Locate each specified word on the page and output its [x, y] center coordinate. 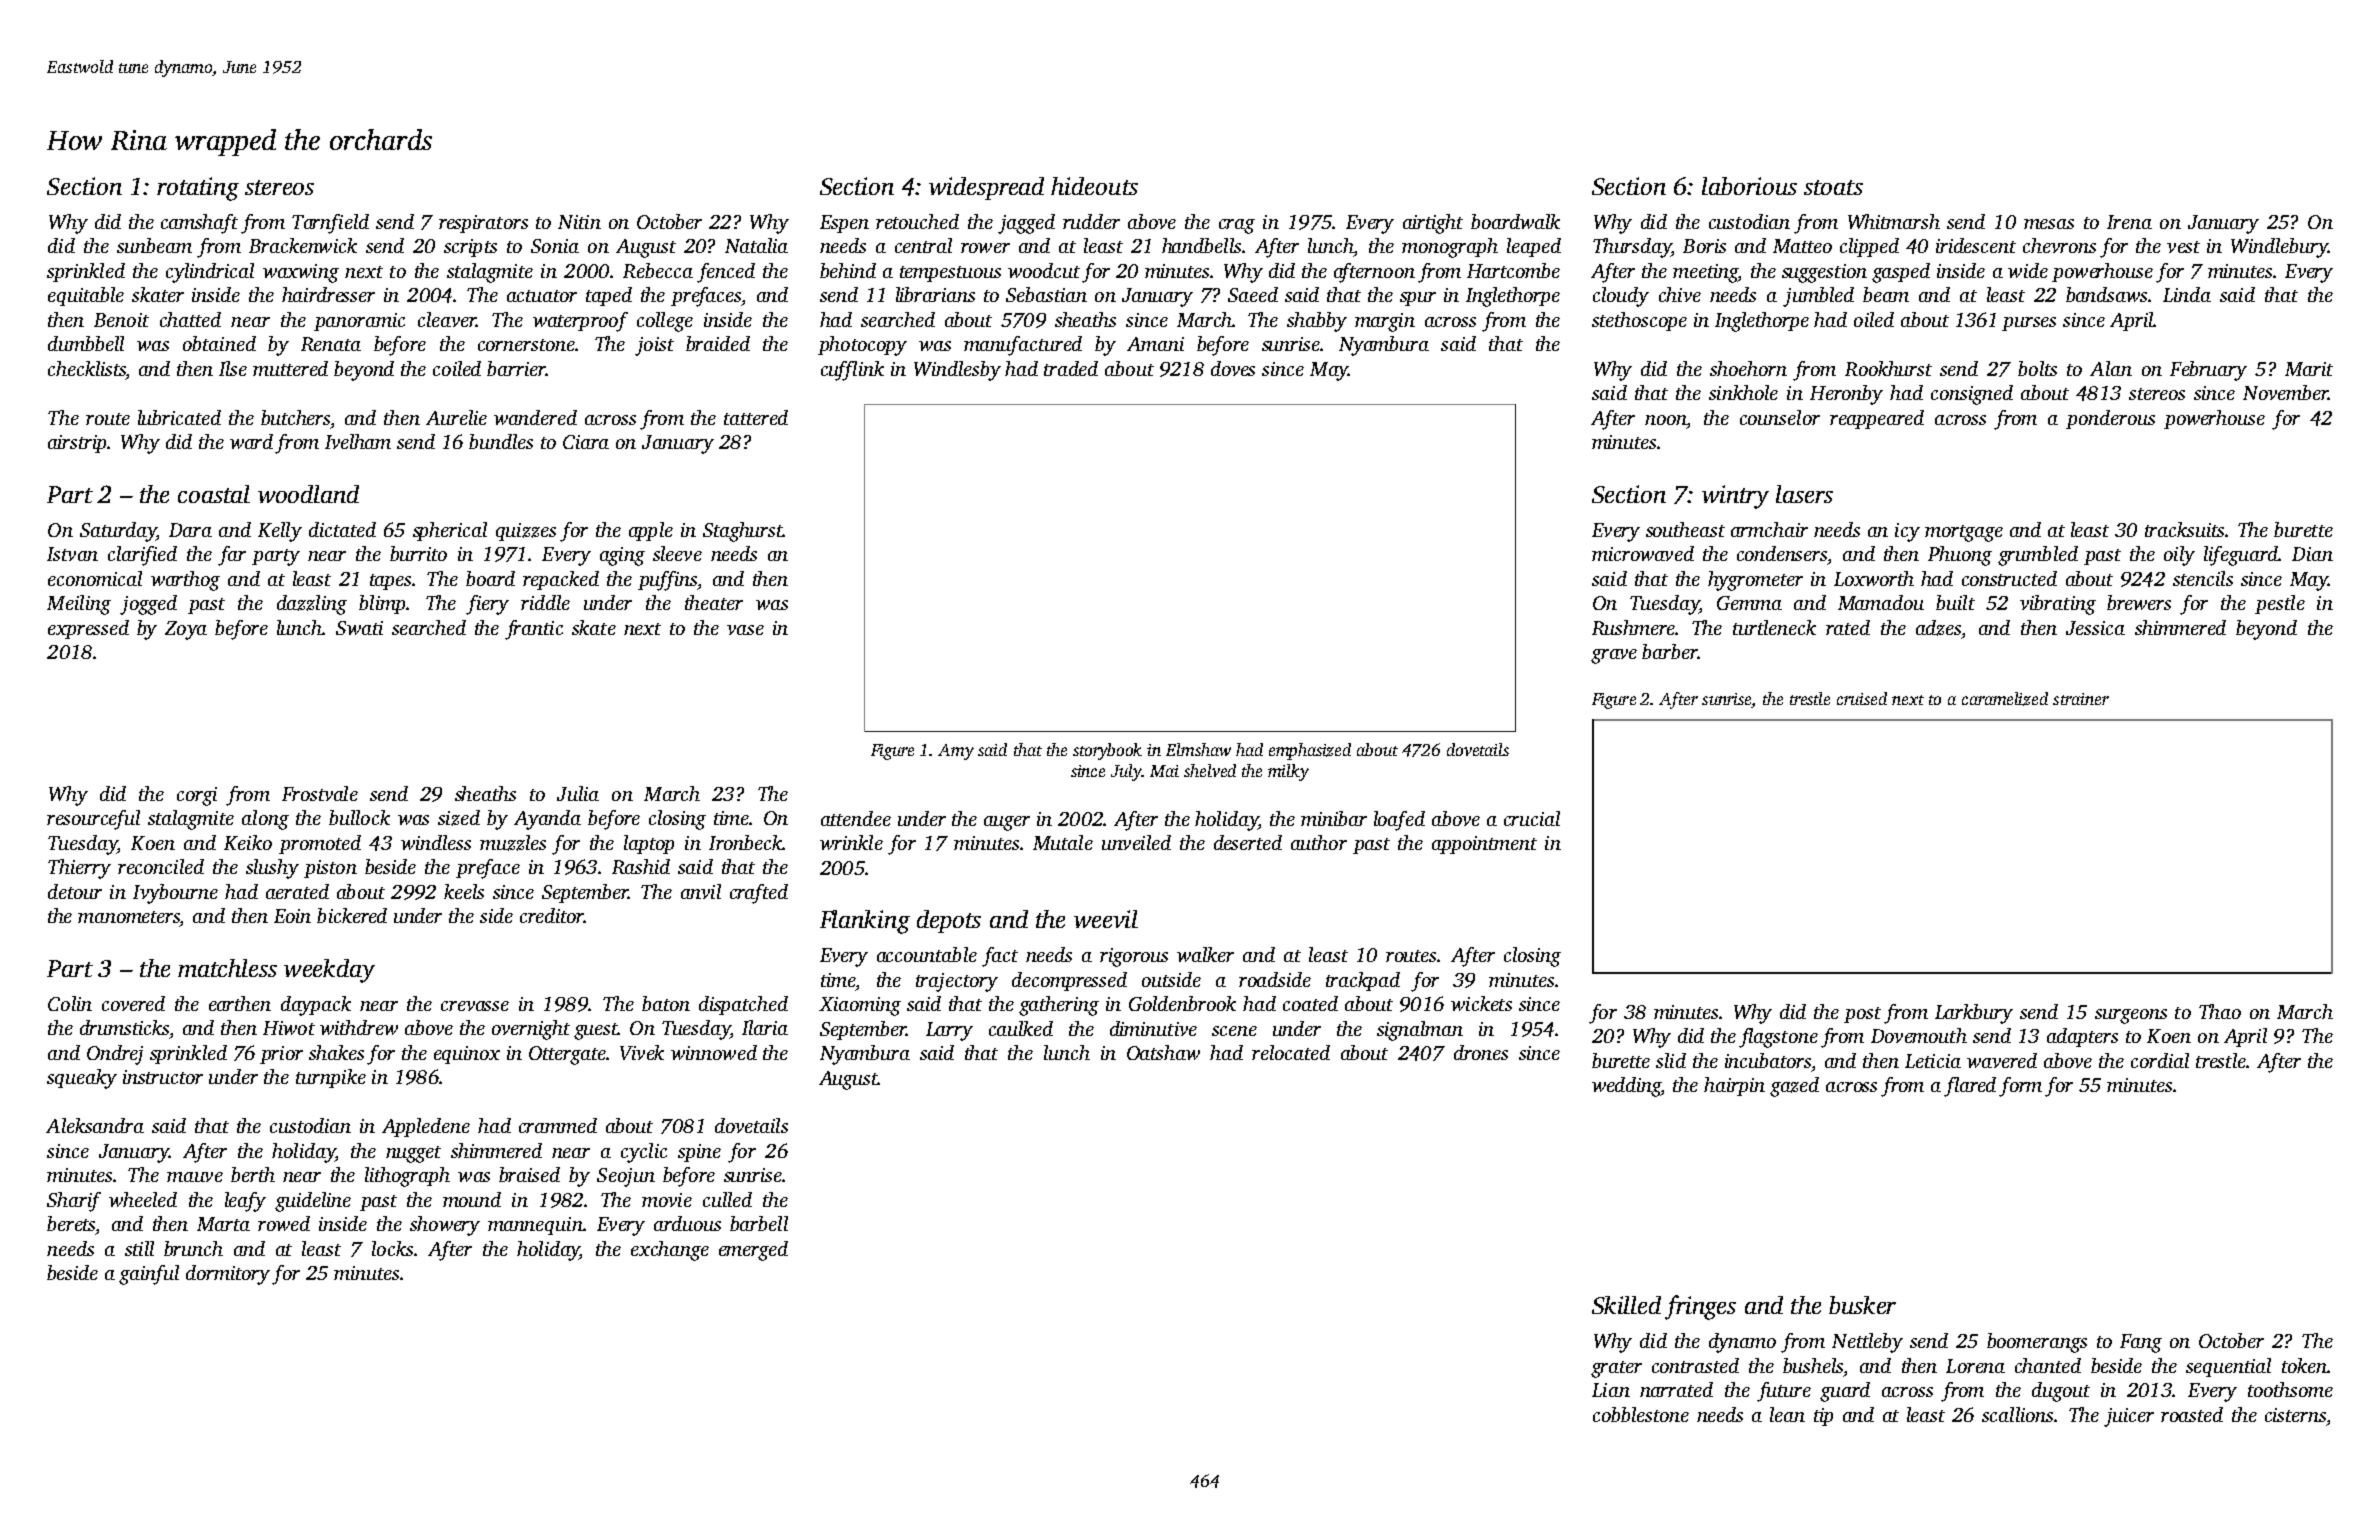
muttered [290, 368]
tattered [756, 417]
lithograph [407, 1177]
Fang [2141, 1343]
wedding [1627, 1087]
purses [2029, 324]
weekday [329, 971]
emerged [753, 1251]
